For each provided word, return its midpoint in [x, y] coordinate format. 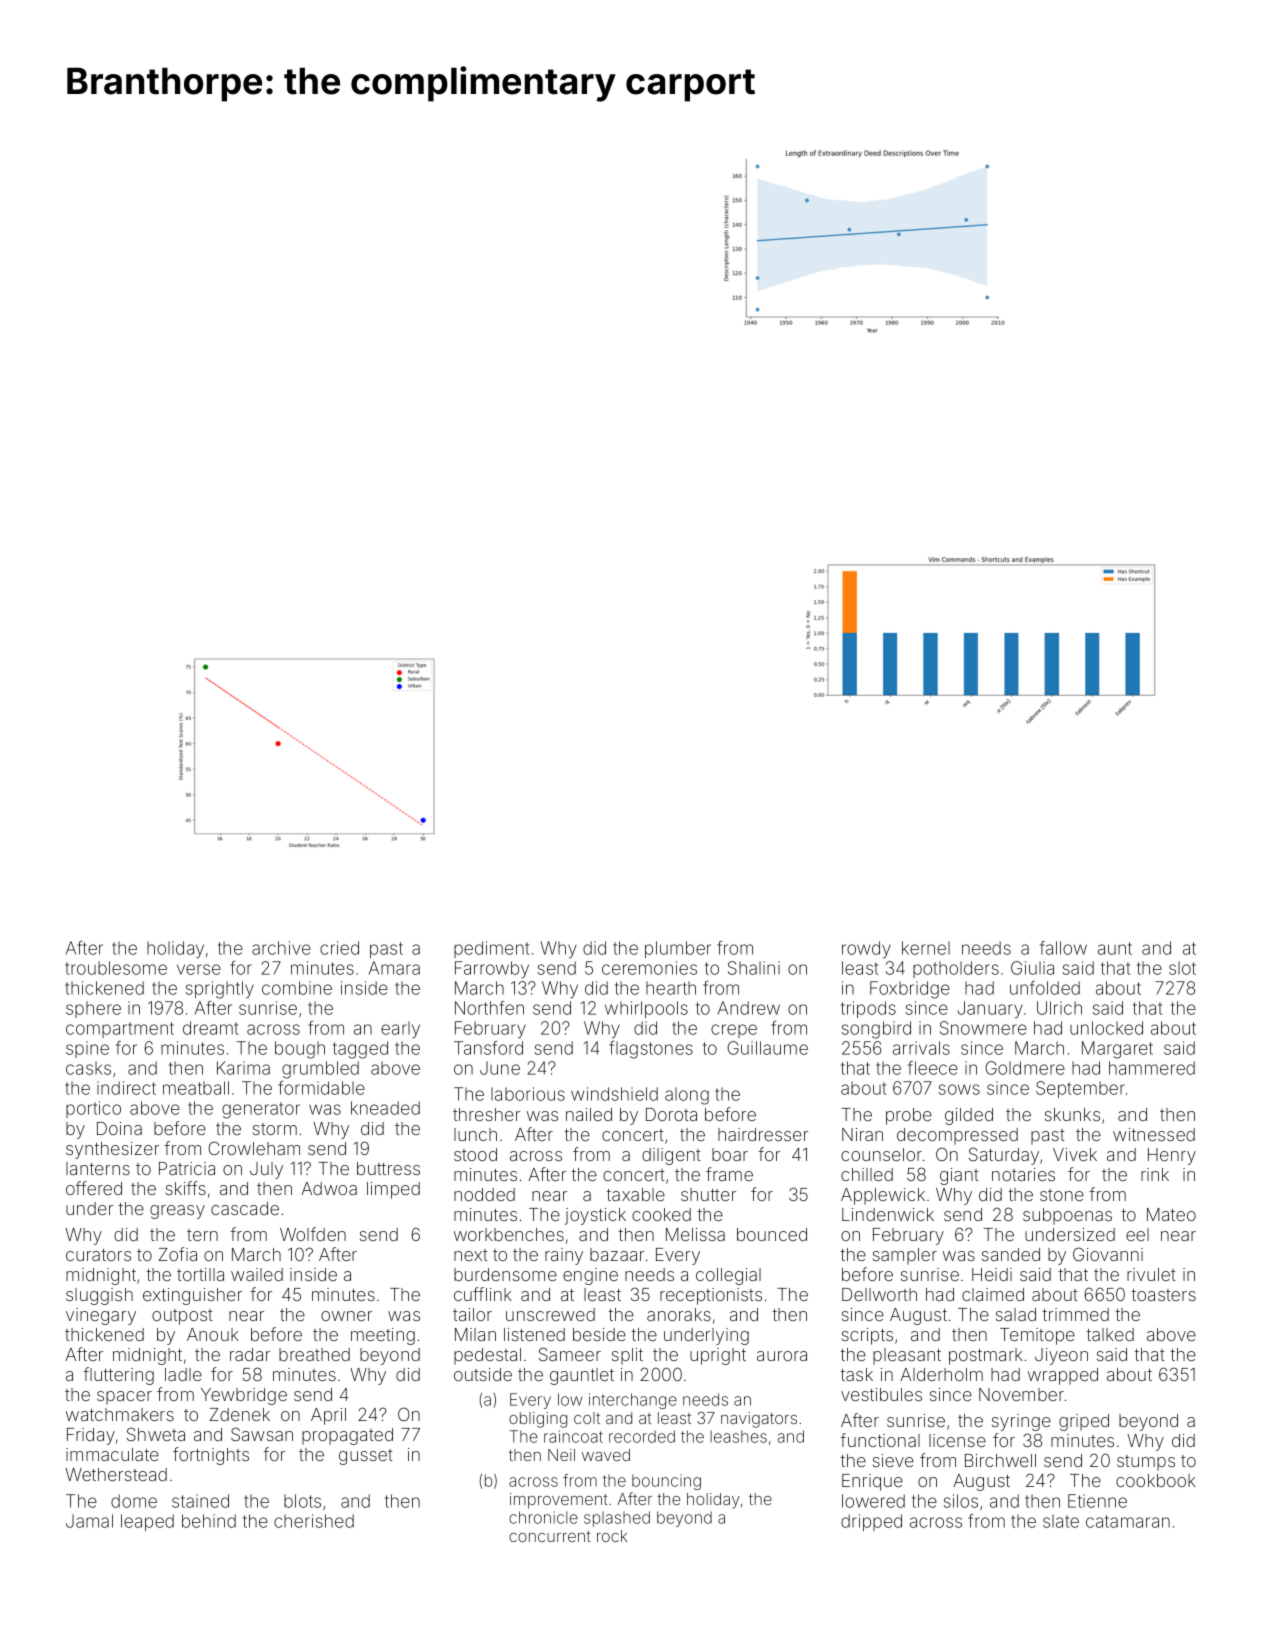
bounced [772, 1234]
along [687, 1096]
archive [281, 948]
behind [209, 1521]
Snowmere [983, 1028]
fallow [1063, 948]
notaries [1023, 1174]
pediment [491, 949]
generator [261, 1110]
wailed [257, 1274]
